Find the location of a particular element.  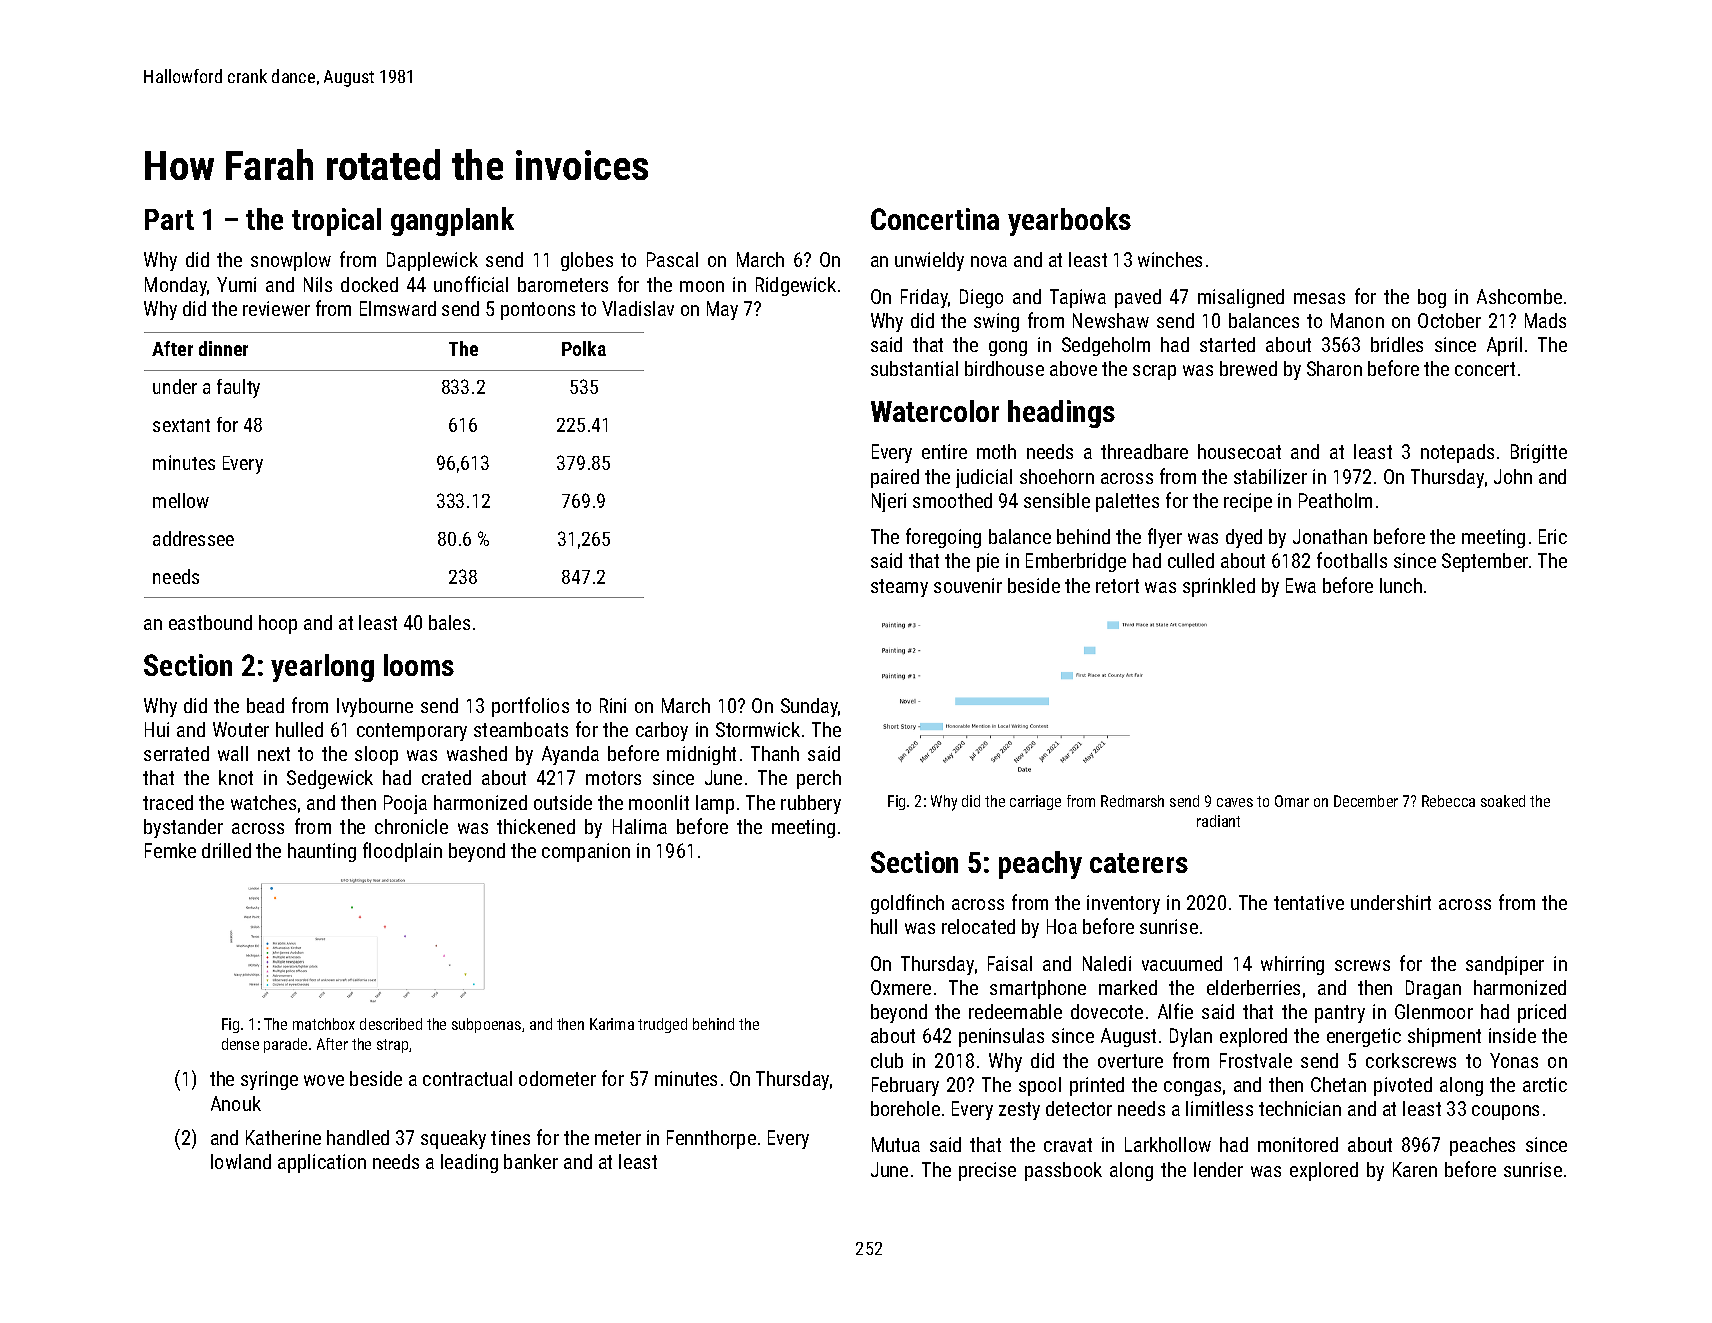

Femke is located at coordinates (170, 850).
